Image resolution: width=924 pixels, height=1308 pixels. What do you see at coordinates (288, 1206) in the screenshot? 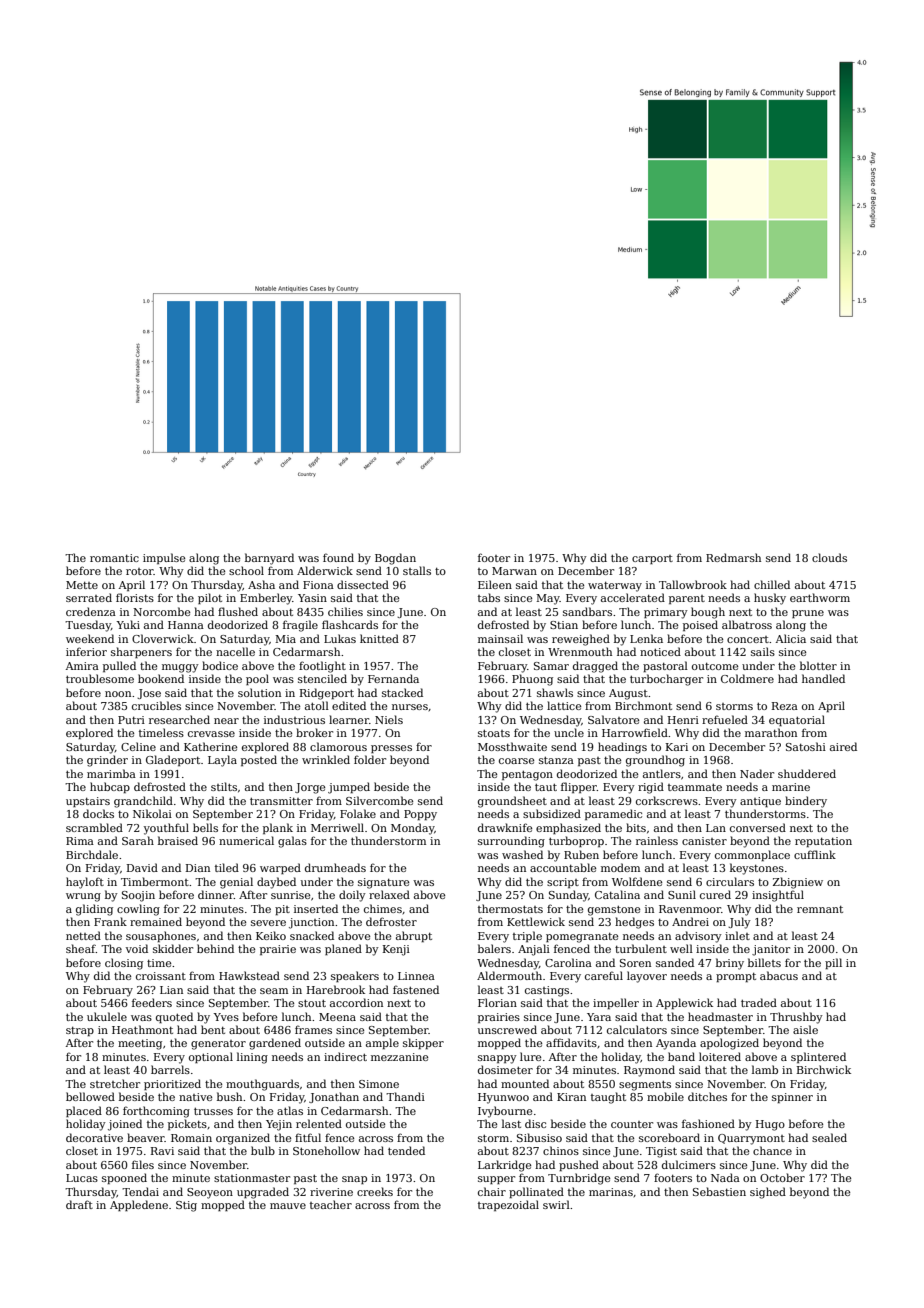
I see `mauve` at bounding box center [288, 1206].
